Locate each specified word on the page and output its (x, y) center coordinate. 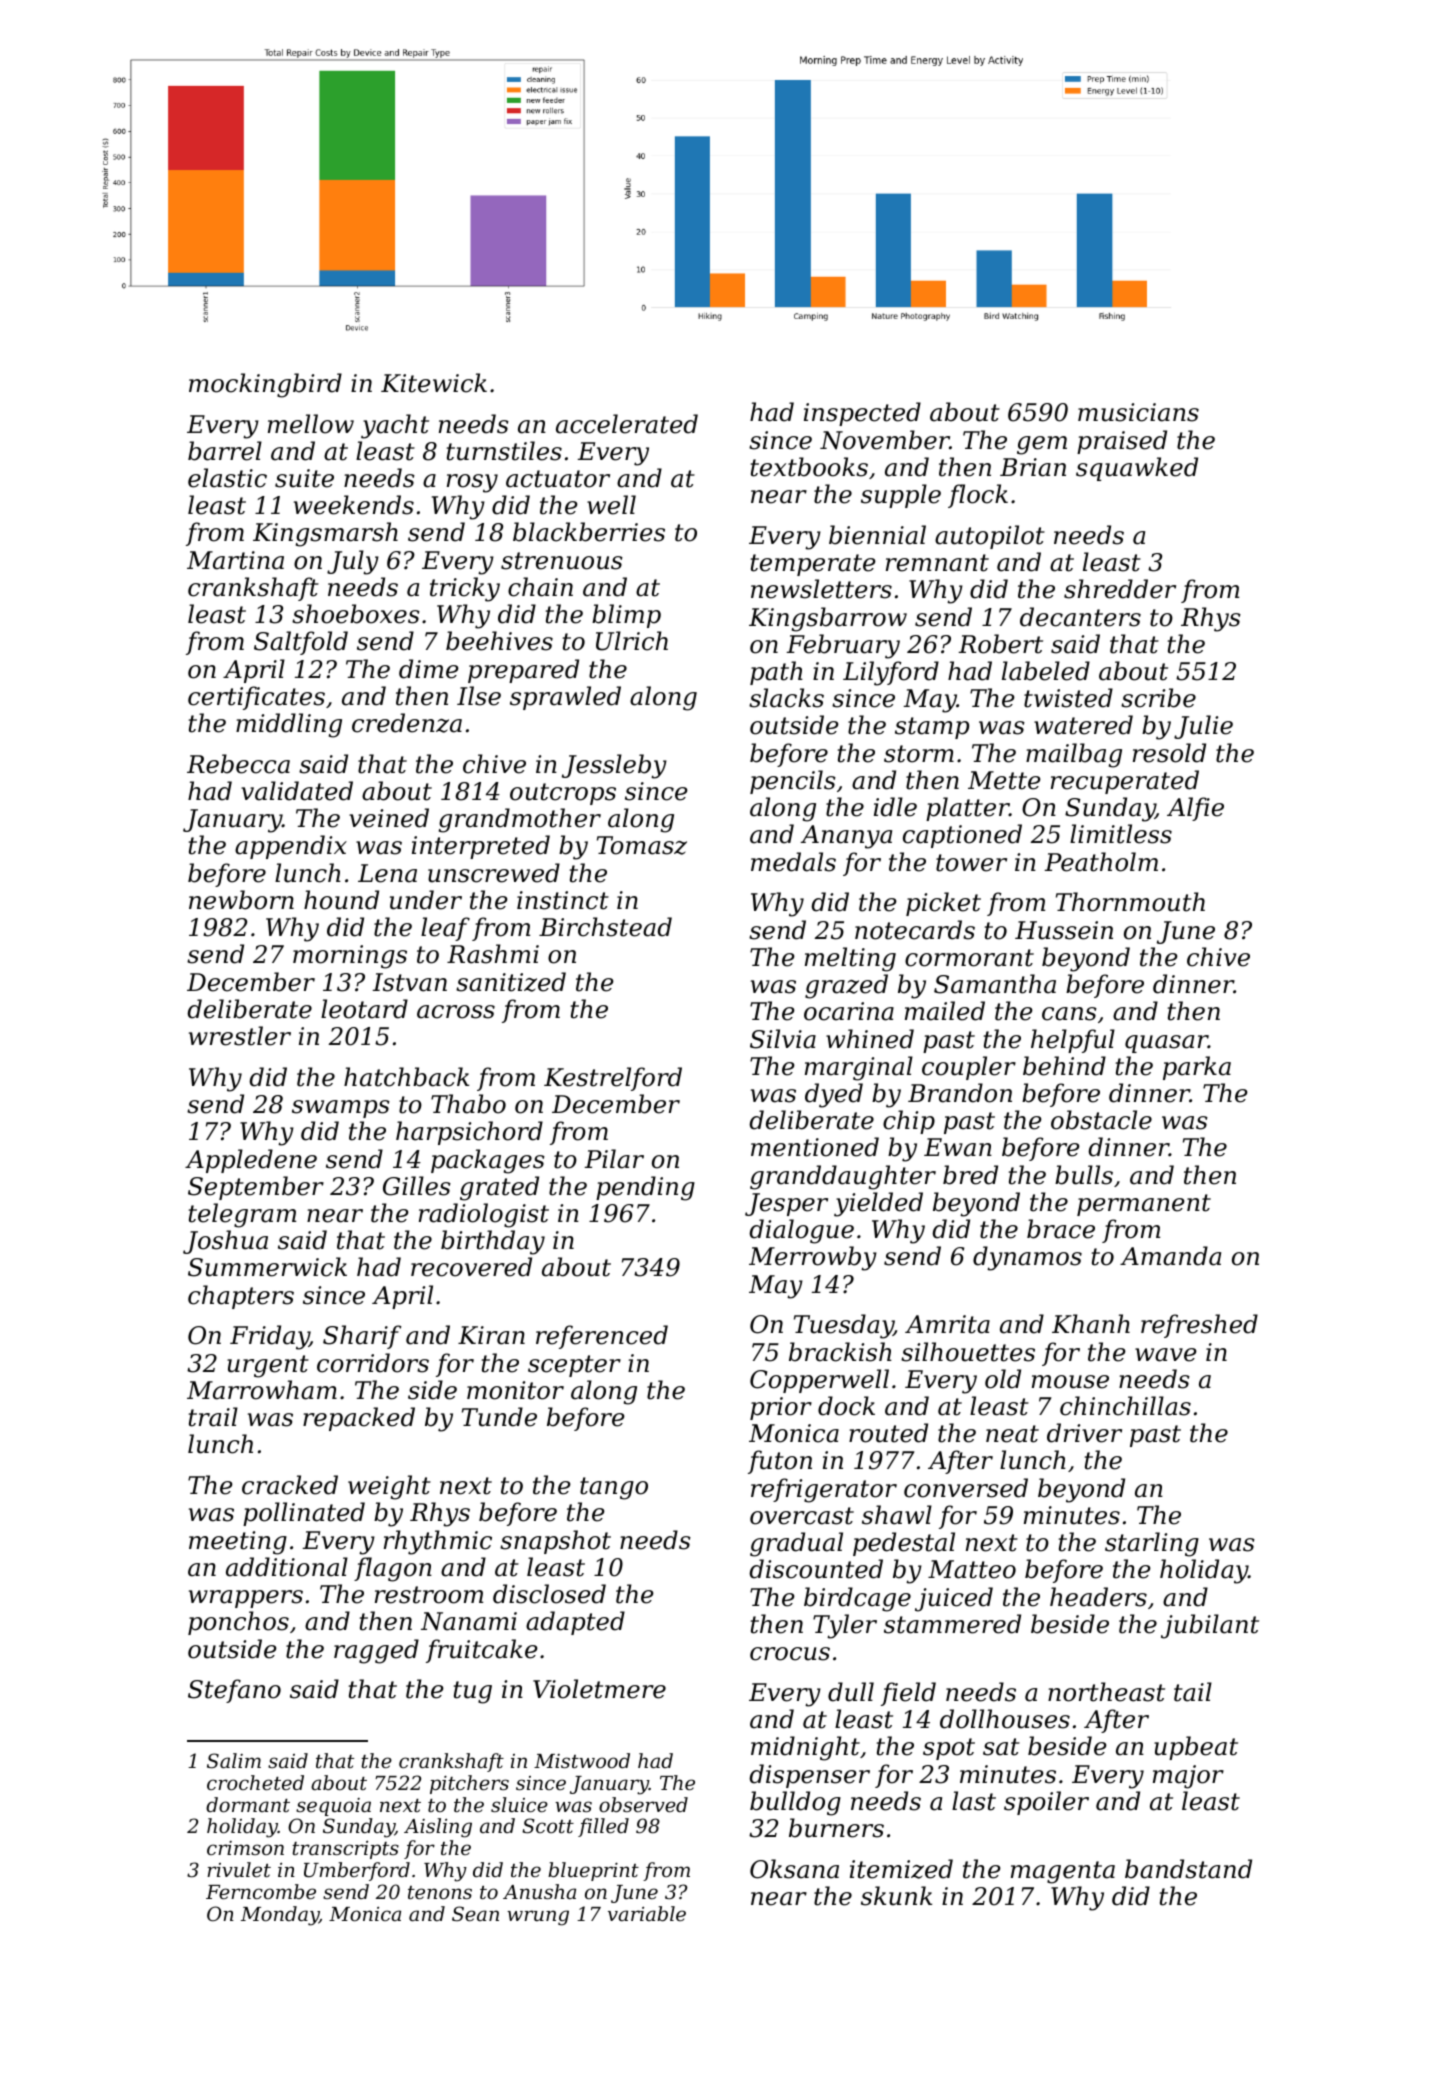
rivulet (239, 1869)
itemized (901, 1869)
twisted (1068, 698)
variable (647, 1913)
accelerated (627, 424)
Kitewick (434, 383)
